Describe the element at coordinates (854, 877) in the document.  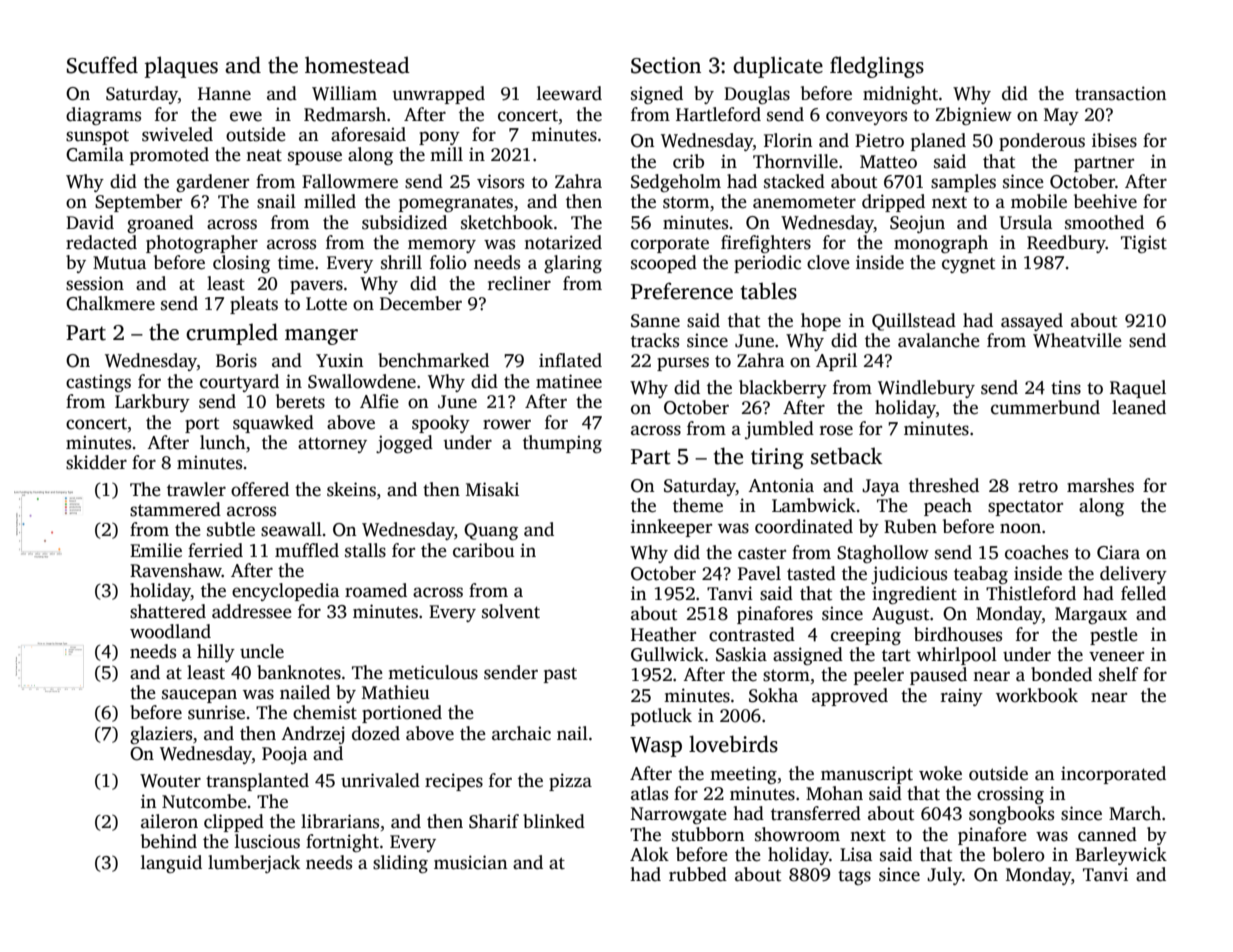
I see `tags` at that location.
